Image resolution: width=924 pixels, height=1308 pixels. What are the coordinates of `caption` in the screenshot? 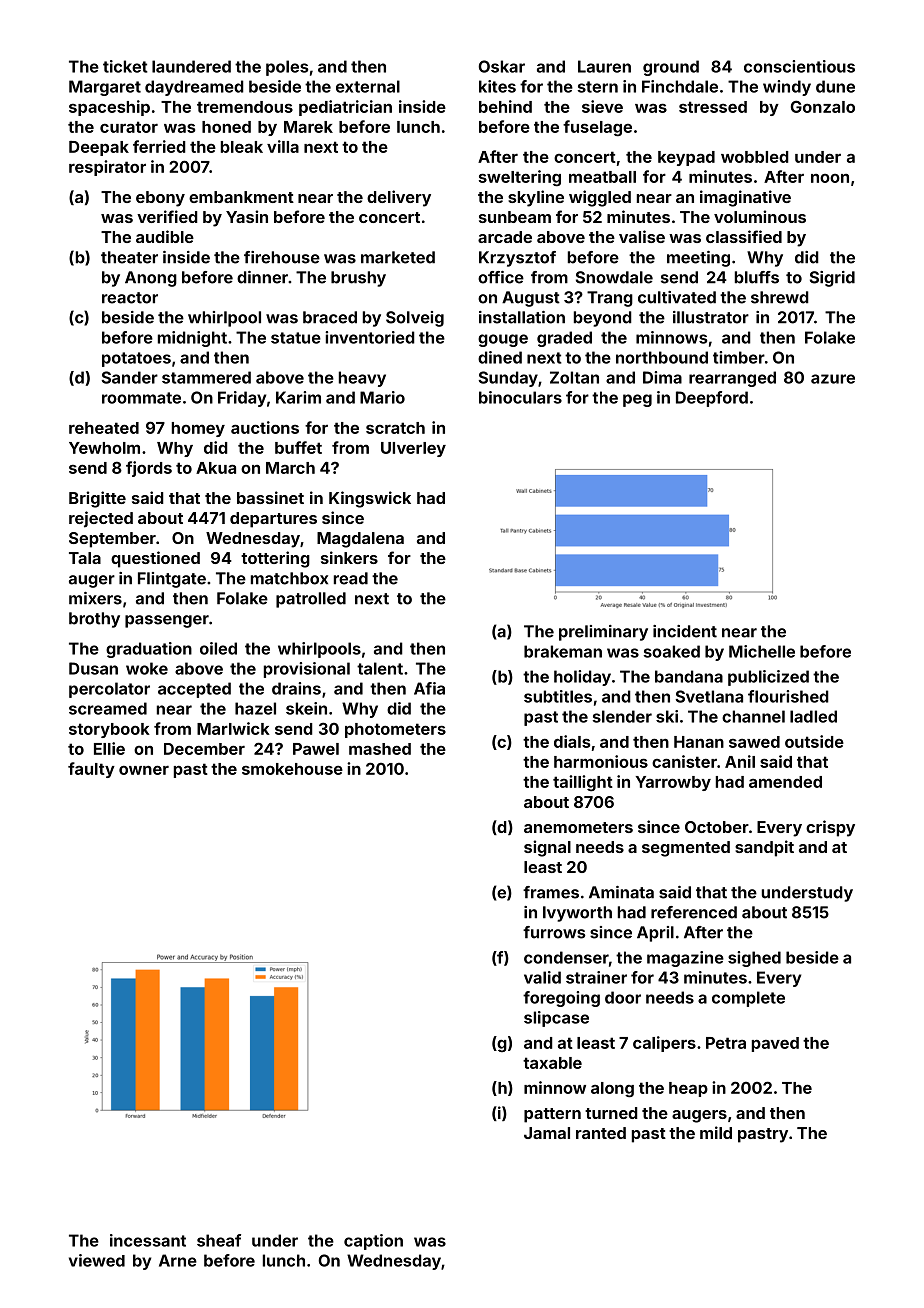 It's located at (373, 1242).
